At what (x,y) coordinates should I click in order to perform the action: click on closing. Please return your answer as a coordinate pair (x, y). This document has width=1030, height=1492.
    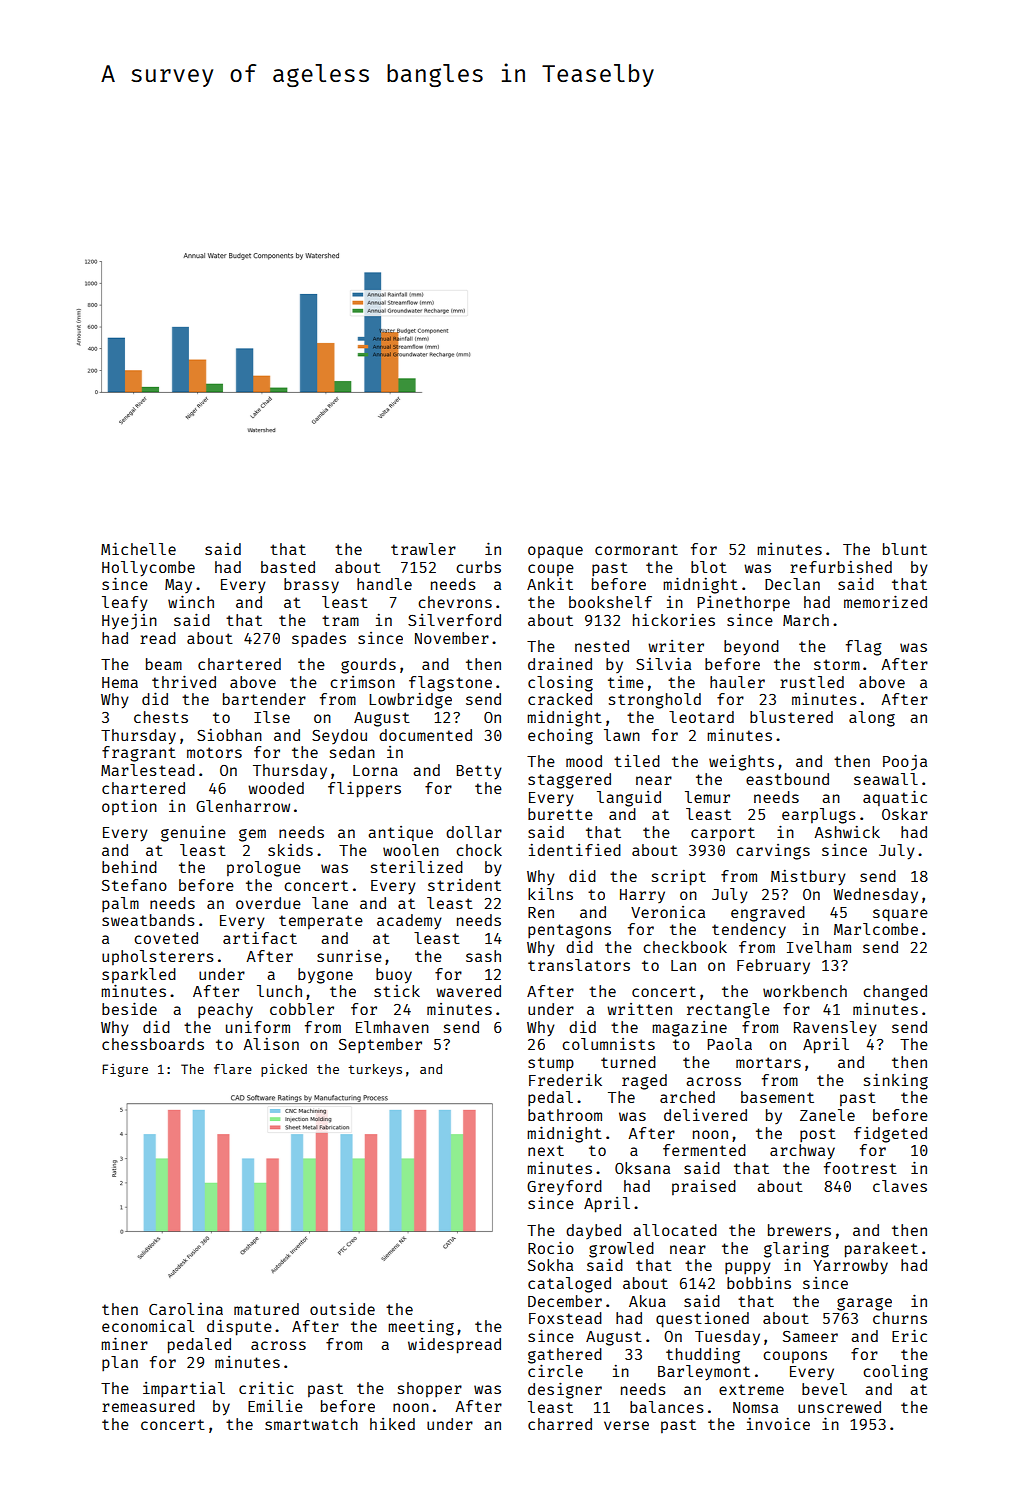
    Looking at the image, I should click on (560, 684).
